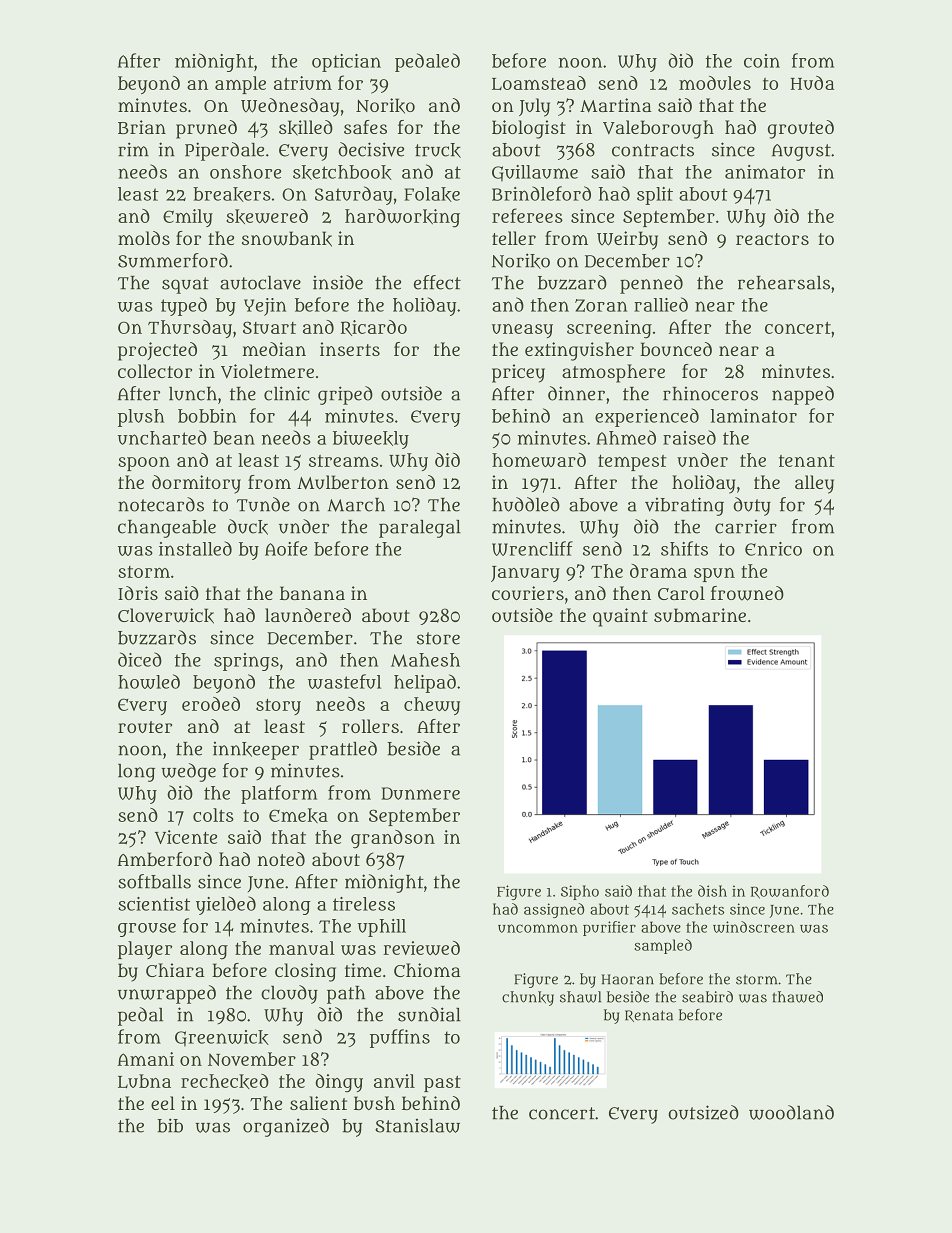 Image resolution: width=952 pixels, height=1233 pixels. What do you see at coordinates (141, 418) in the image?
I see `plush` at bounding box center [141, 418].
